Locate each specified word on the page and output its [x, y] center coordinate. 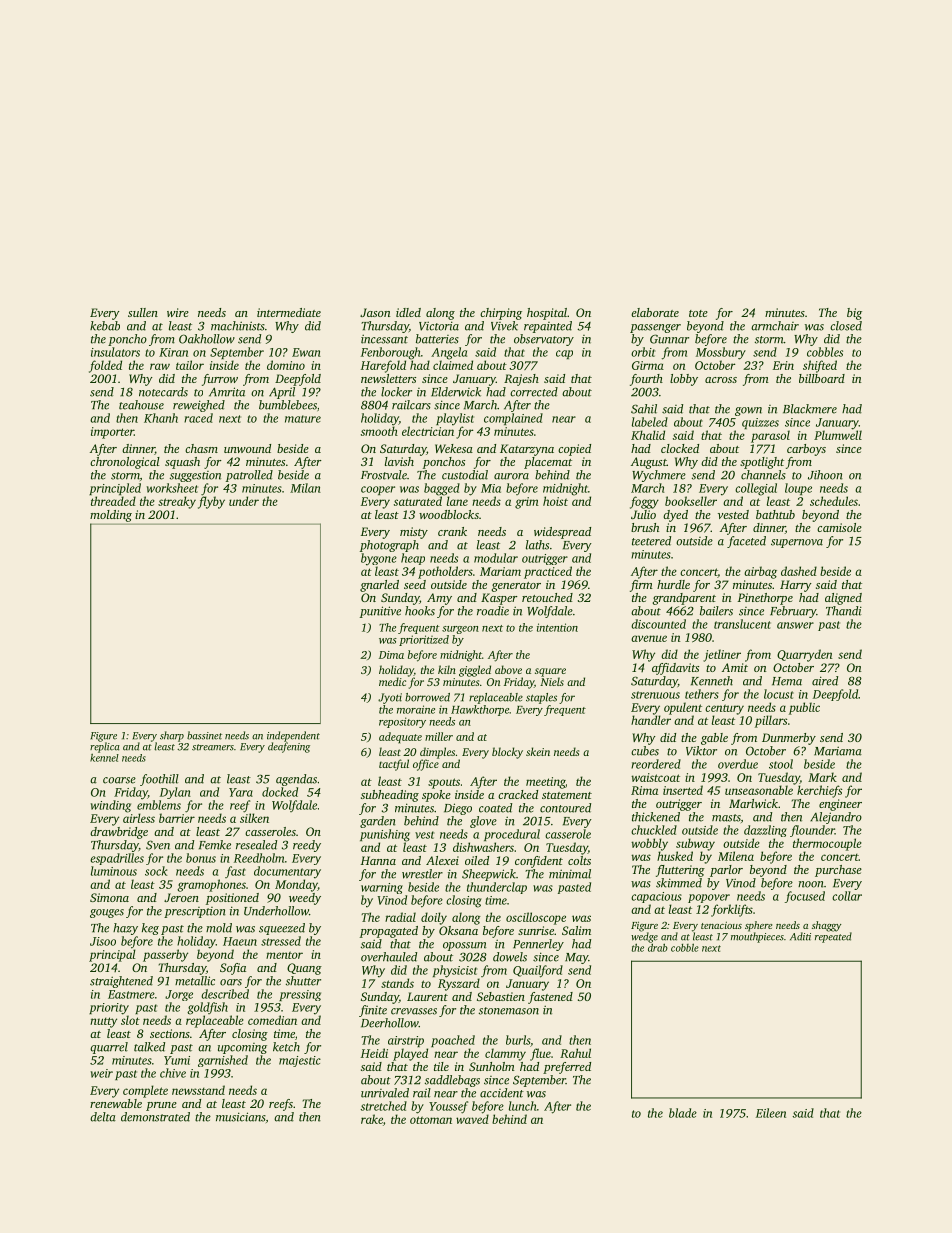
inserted [683, 790]
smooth [379, 431]
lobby [684, 380]
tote [698, 313]
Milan [305, 488]
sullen [143, 312]
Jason [375, 312]
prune [161, 1106]
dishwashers [483, 847]
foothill [159, 780]
